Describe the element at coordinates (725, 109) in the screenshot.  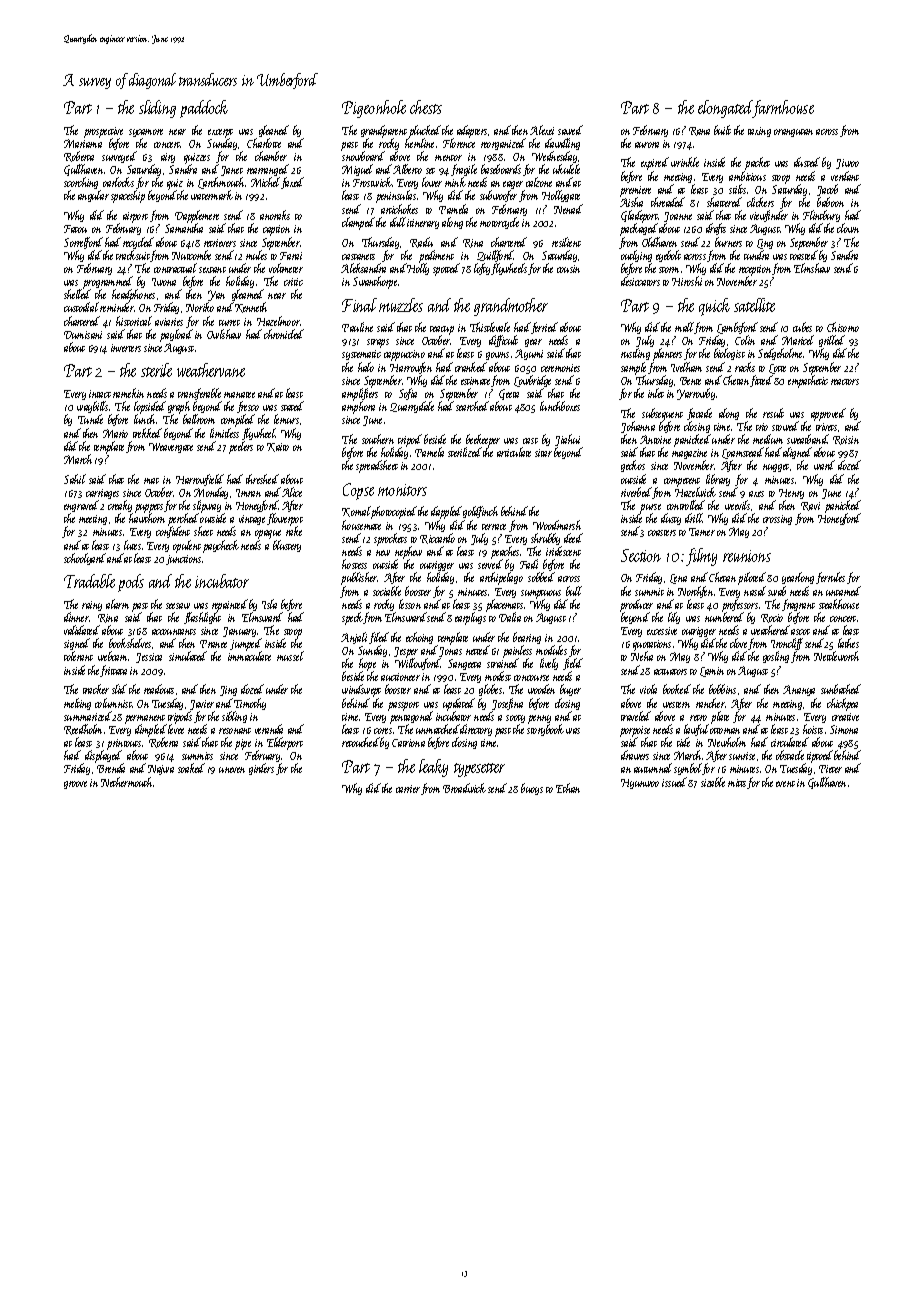
I see `elongated` at that location.
